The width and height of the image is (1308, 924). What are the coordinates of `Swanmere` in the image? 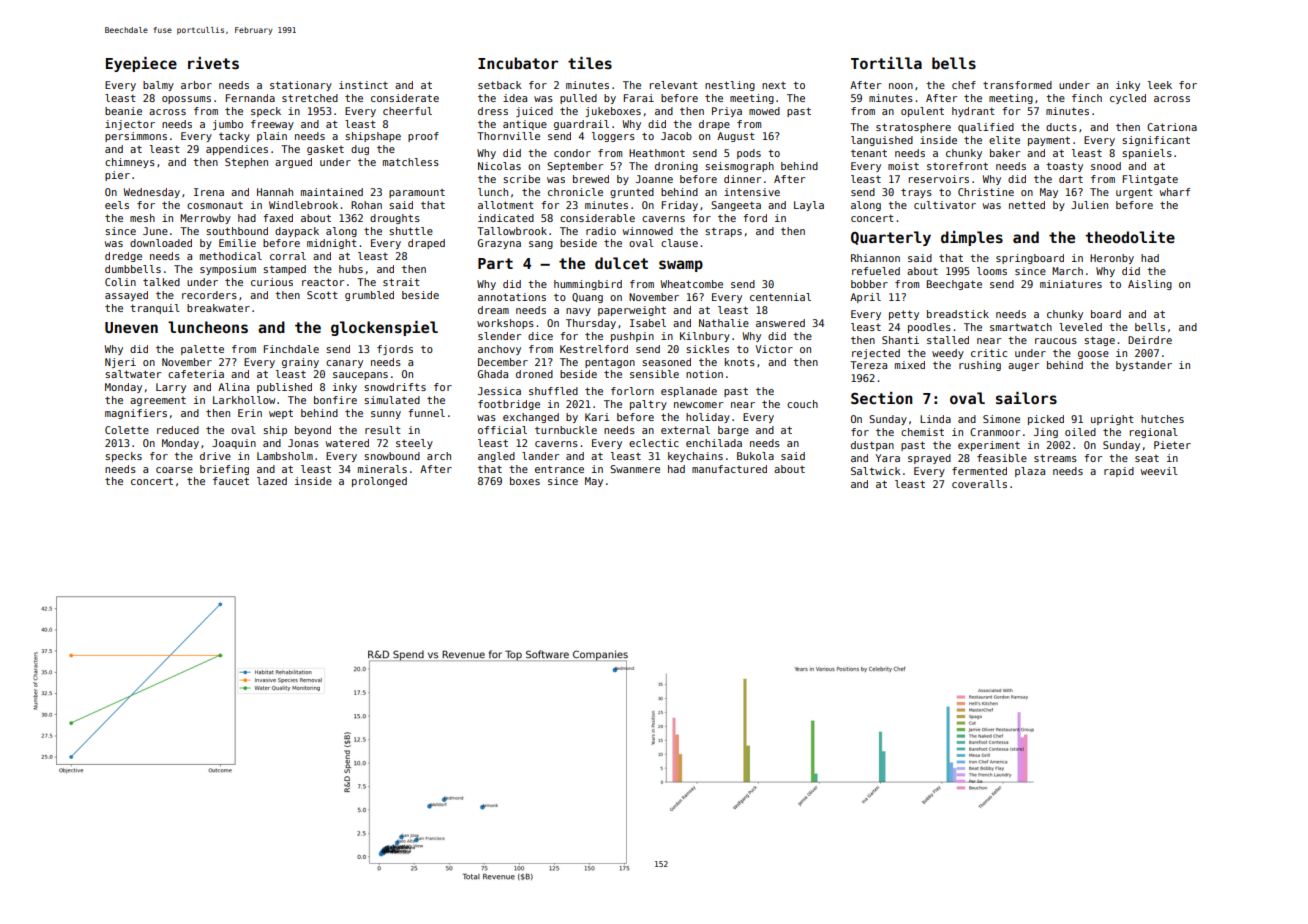 It's located at (635, 469).
